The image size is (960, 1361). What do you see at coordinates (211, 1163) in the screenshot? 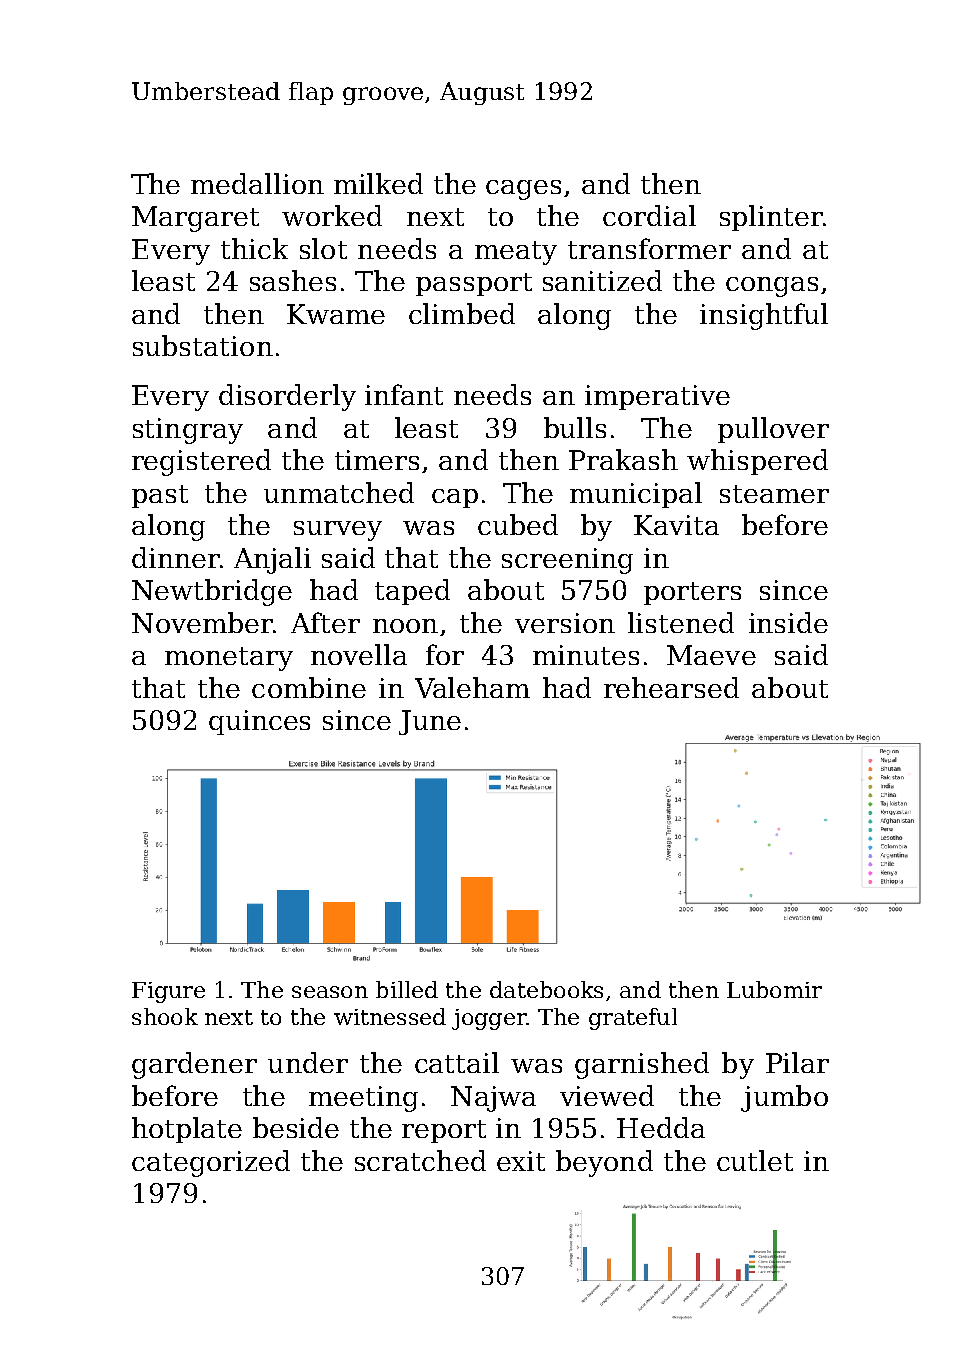
I see `categorized` at bounding box center [211, 1163].
